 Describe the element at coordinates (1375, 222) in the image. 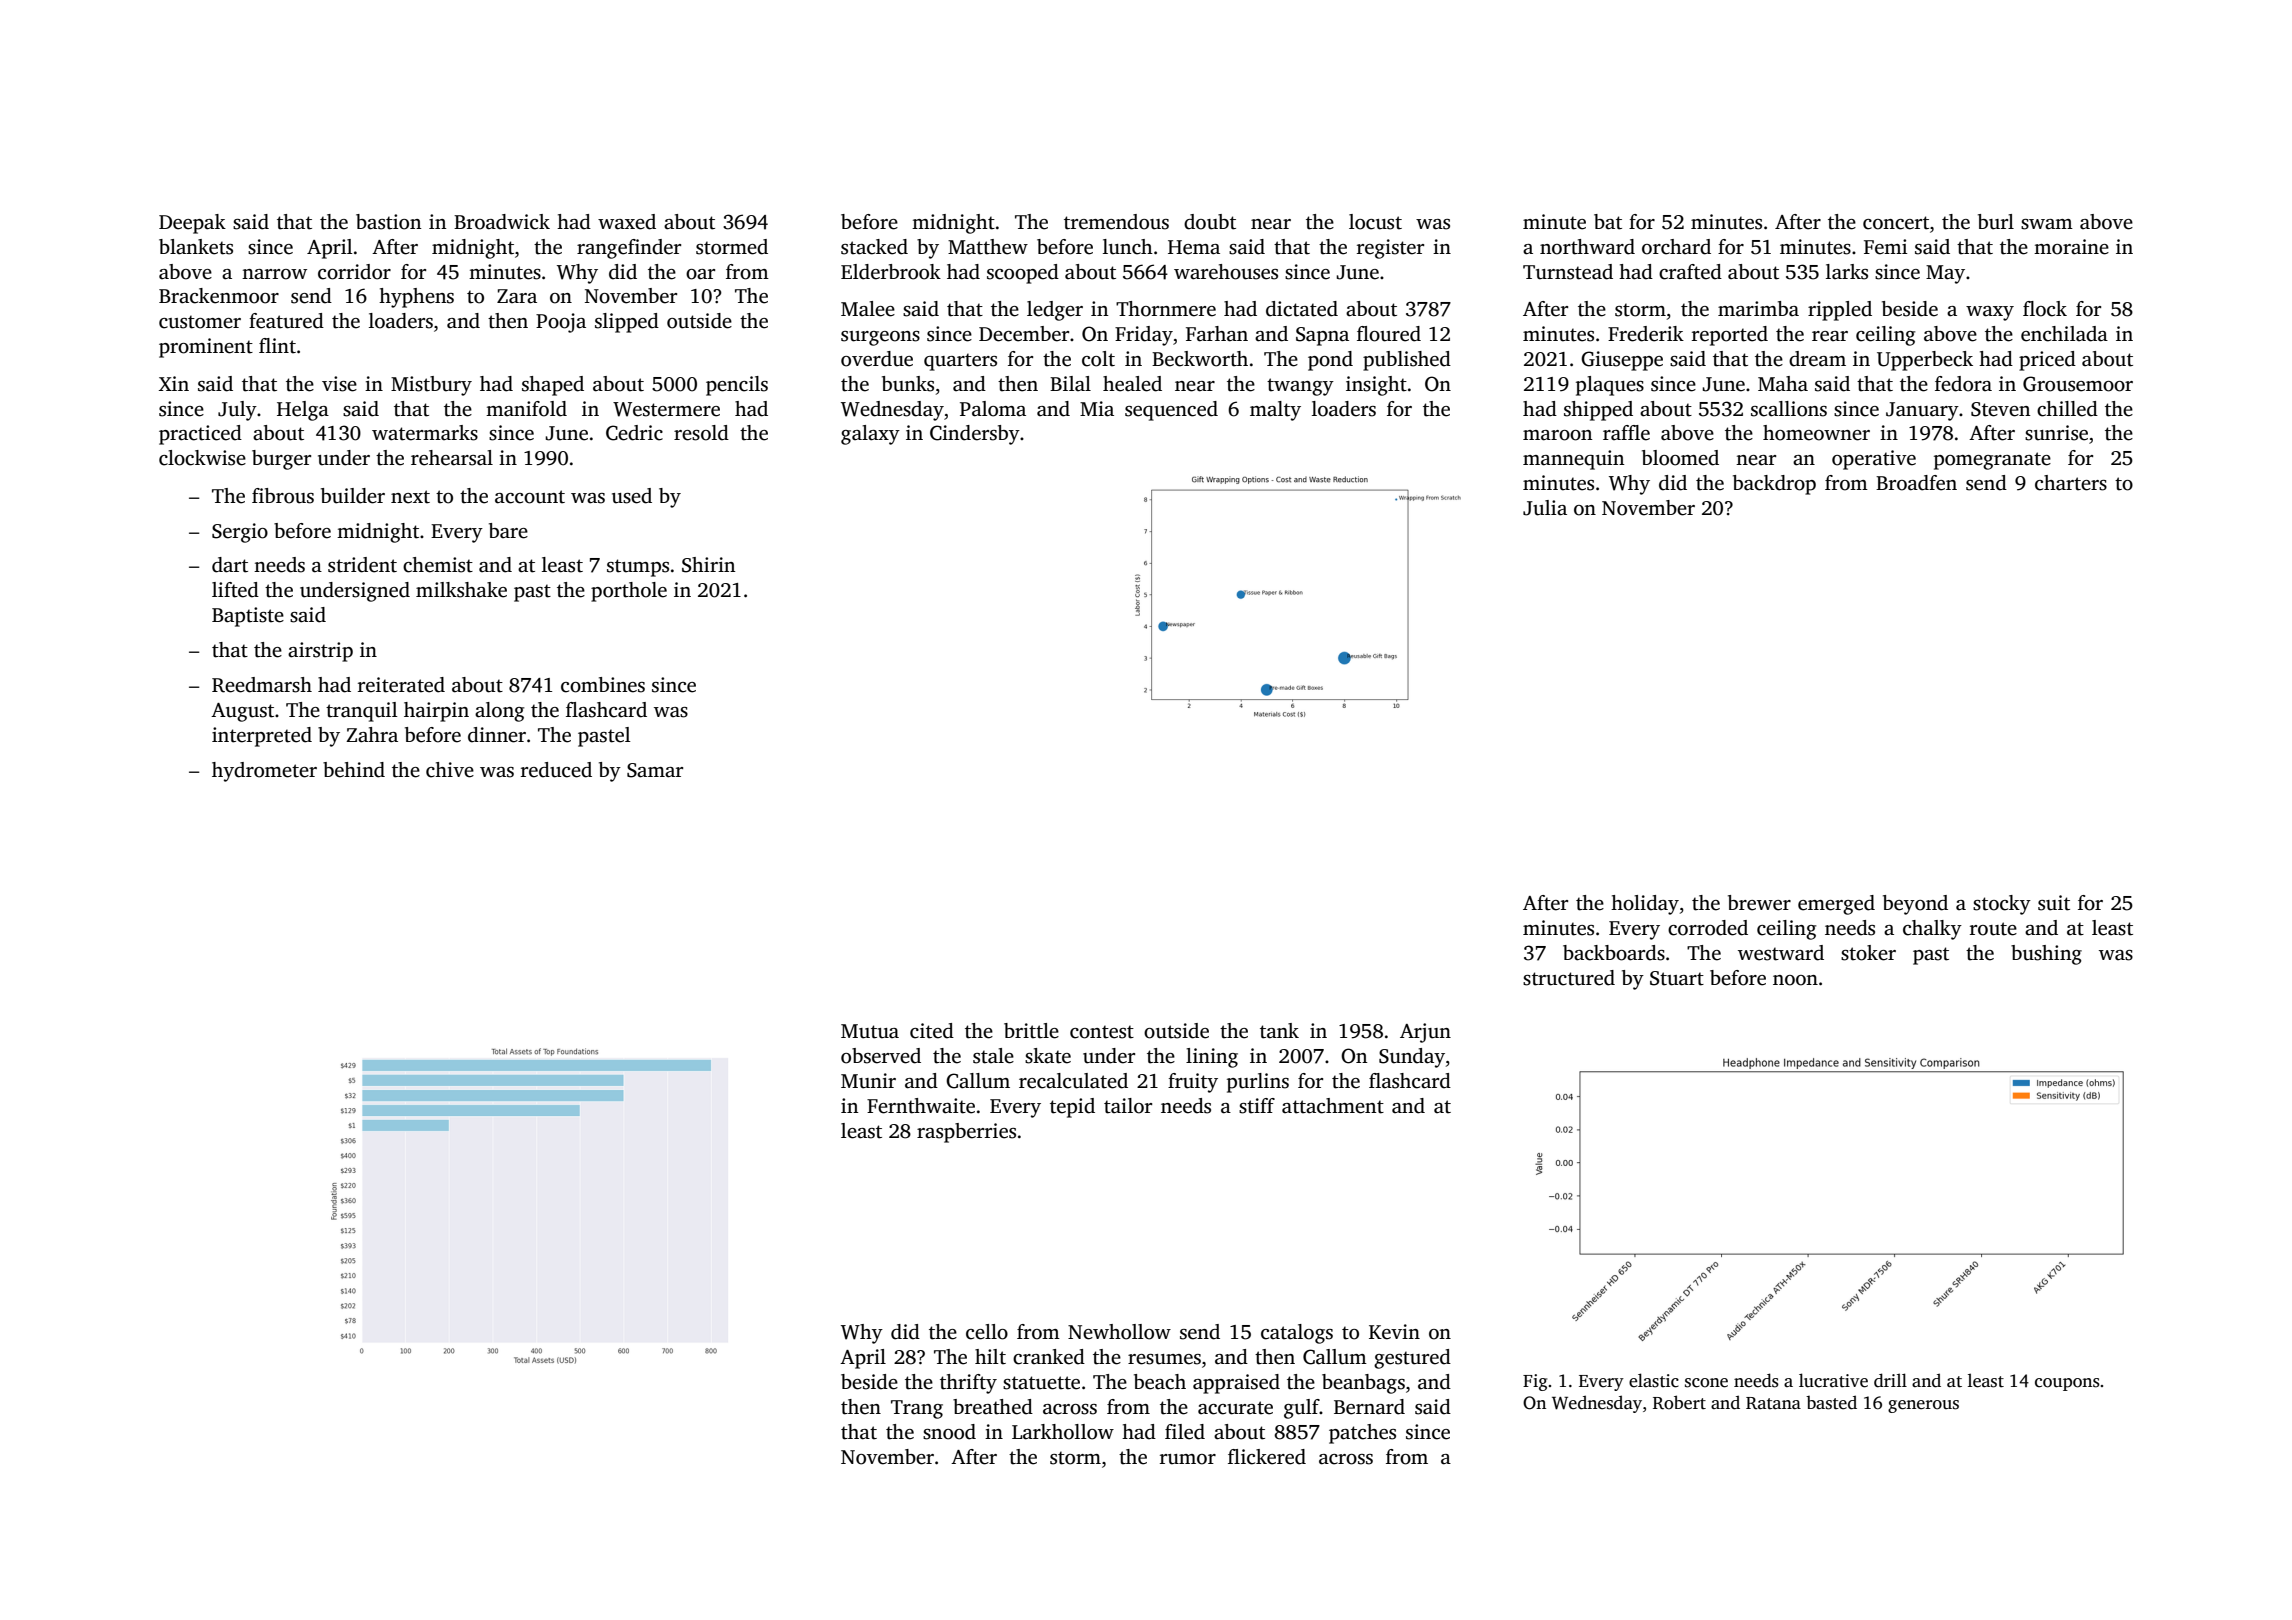

I see `locust` at that location.
